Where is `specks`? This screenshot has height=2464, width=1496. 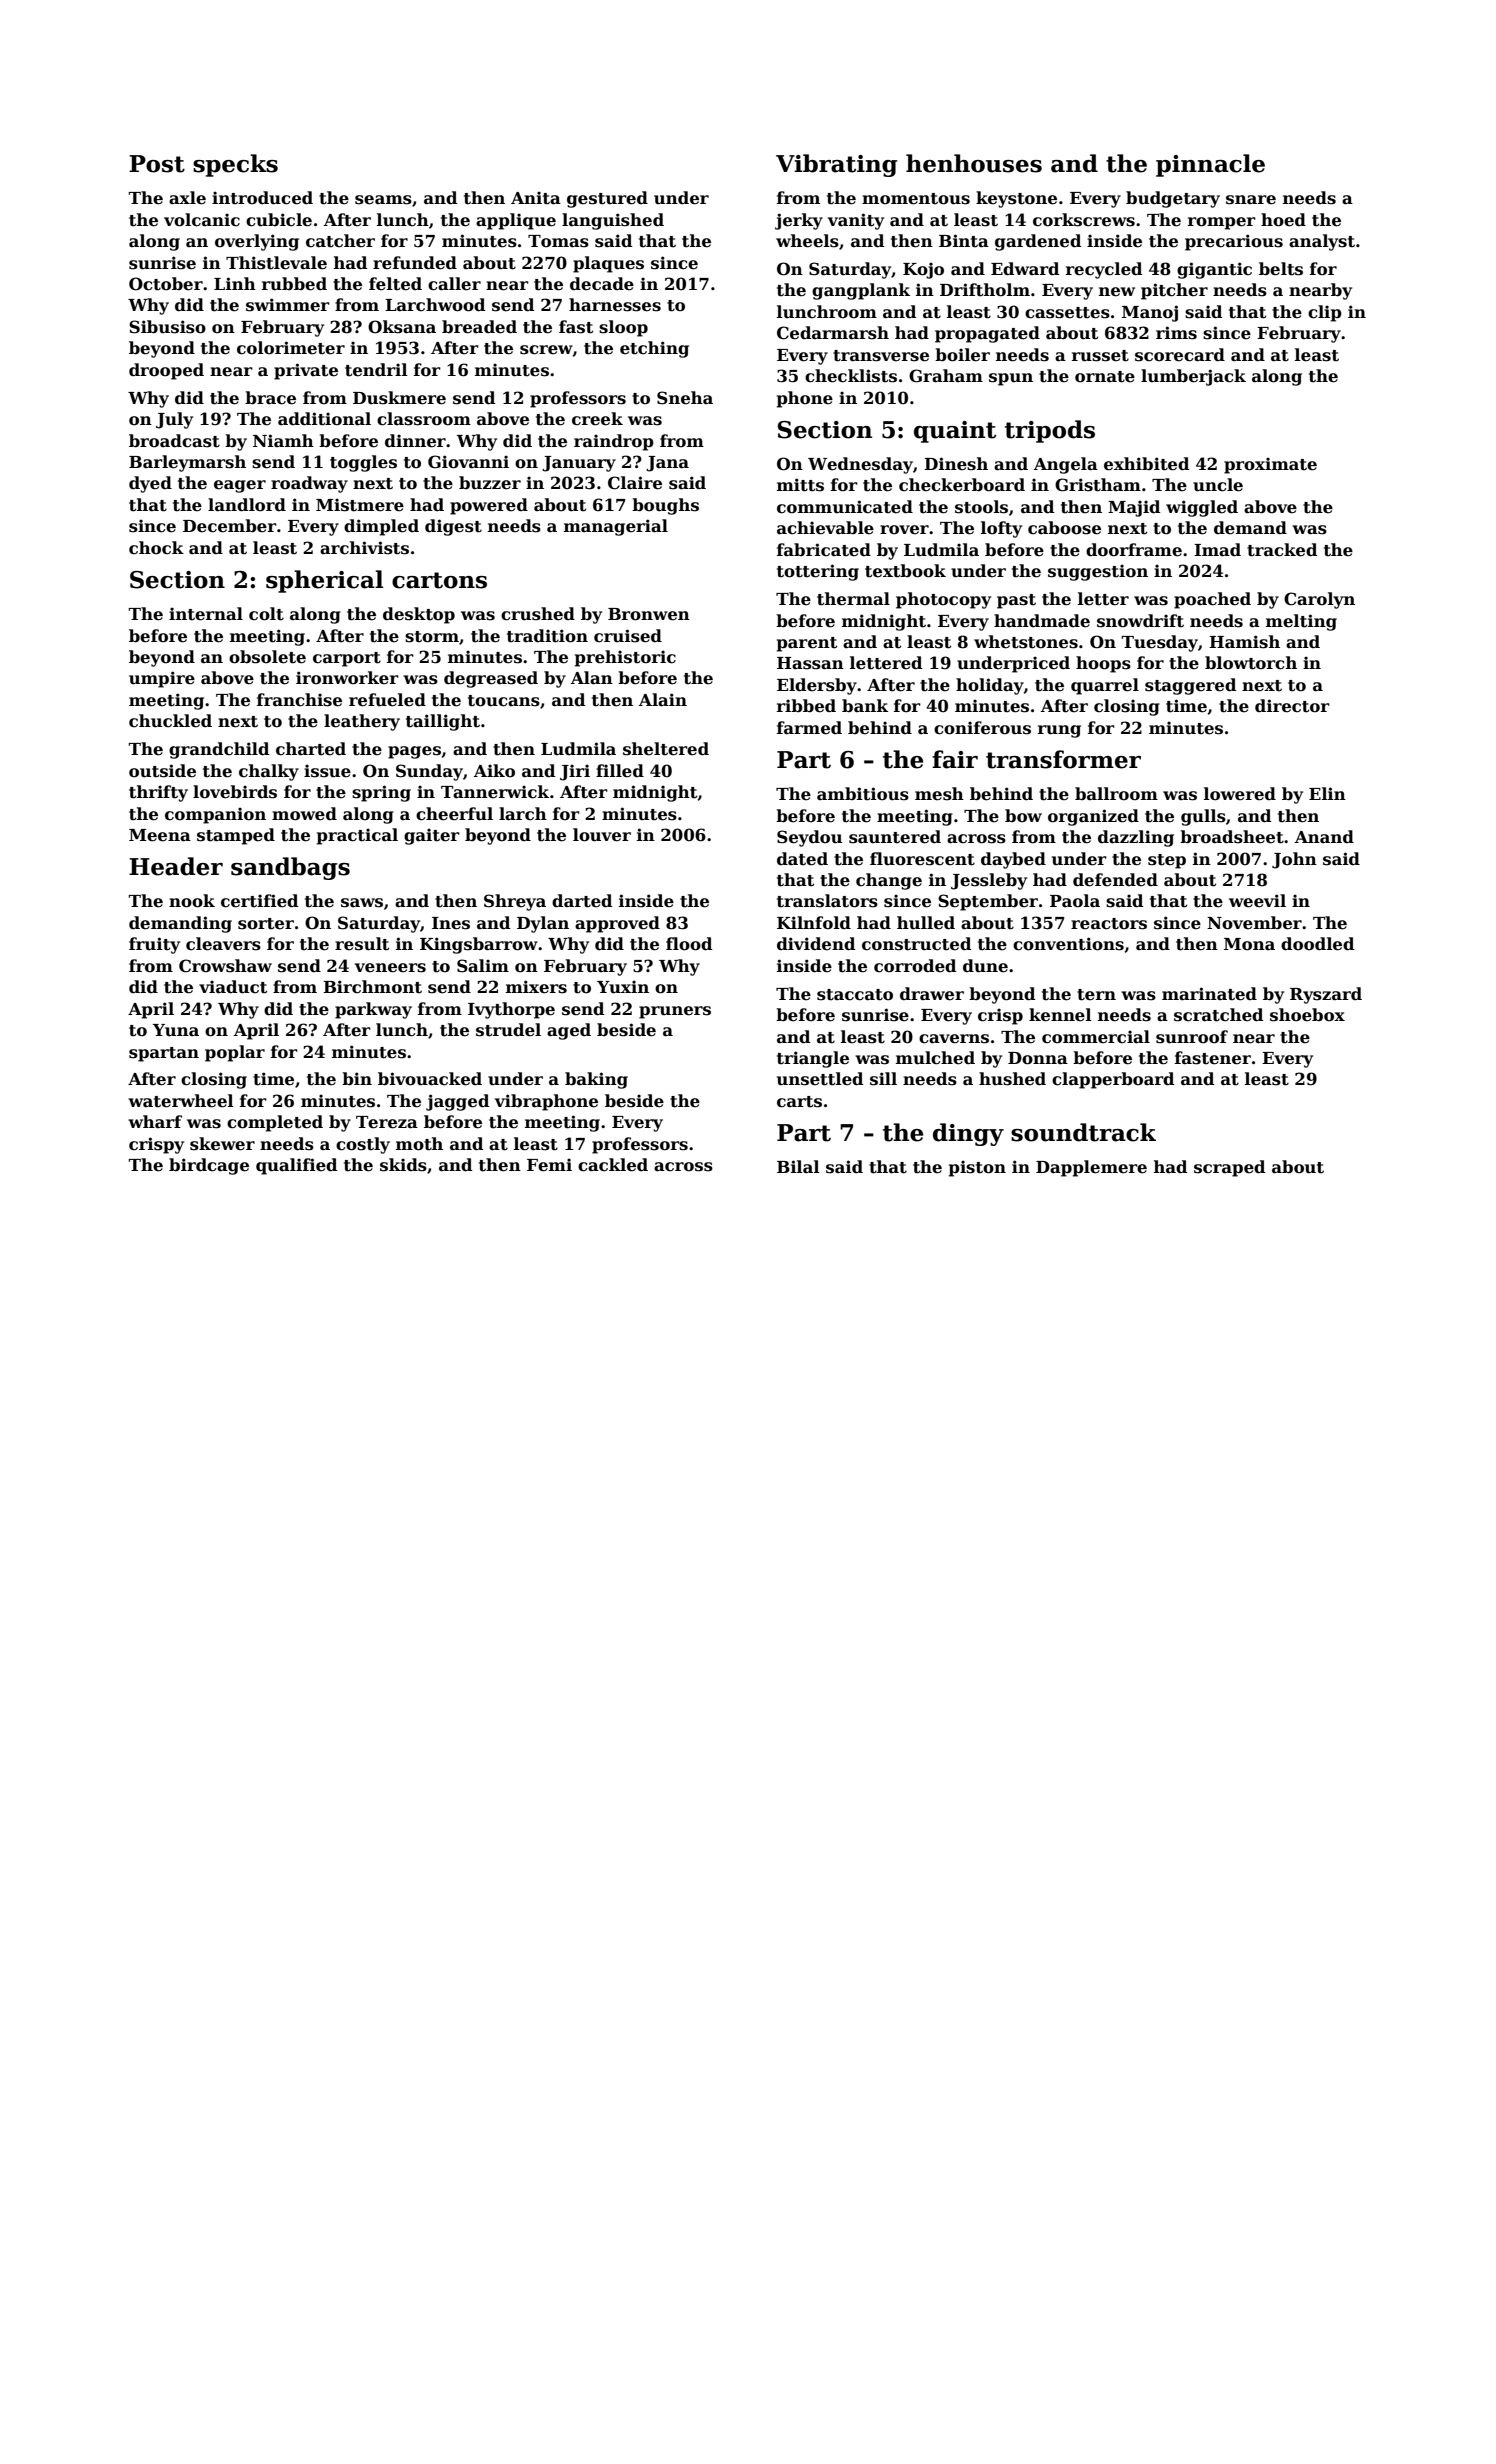
specks is located at coordinates (235, 165).
